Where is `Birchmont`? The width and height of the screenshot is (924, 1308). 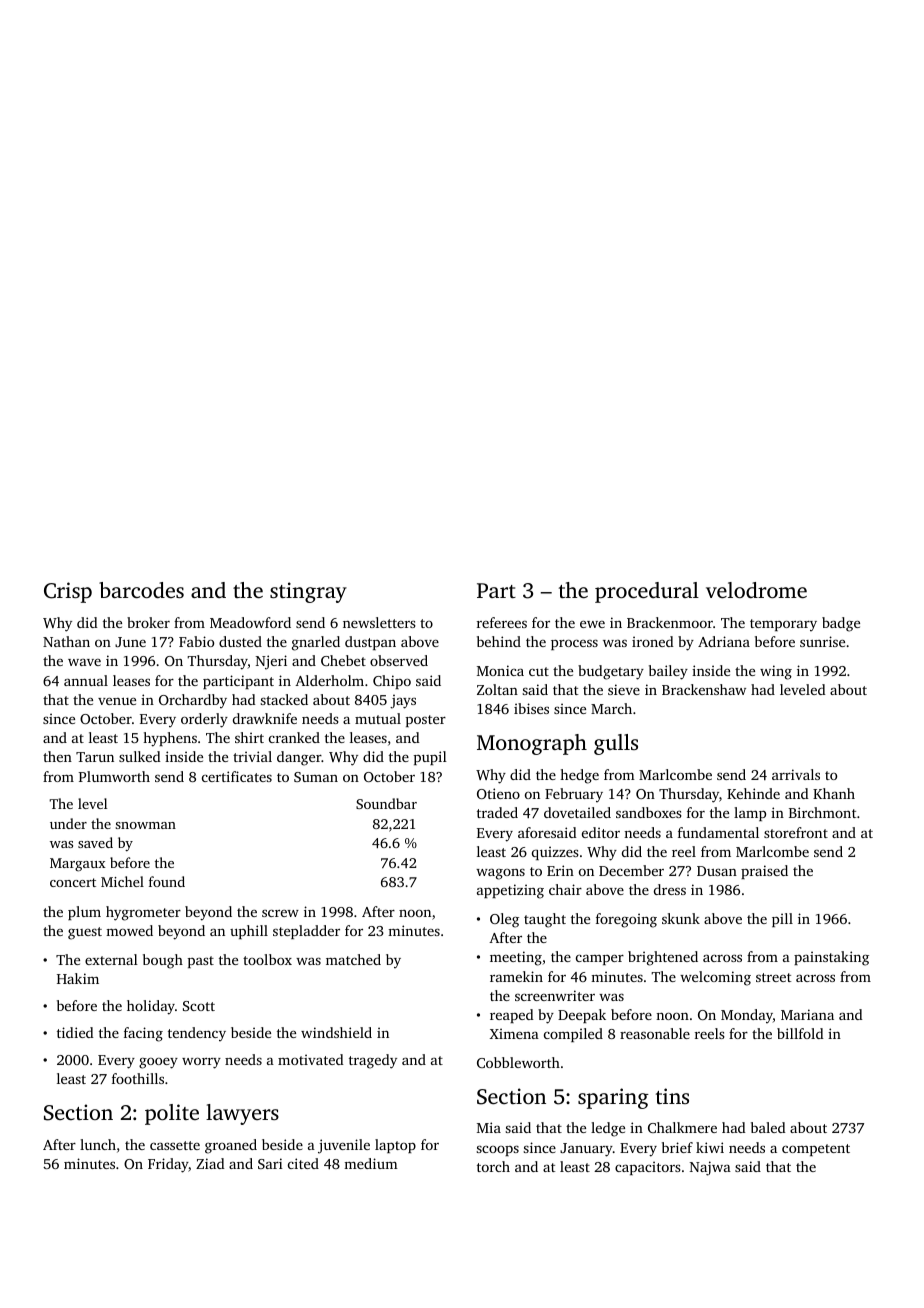 Birchmont is located at coordinates (822, 812).
